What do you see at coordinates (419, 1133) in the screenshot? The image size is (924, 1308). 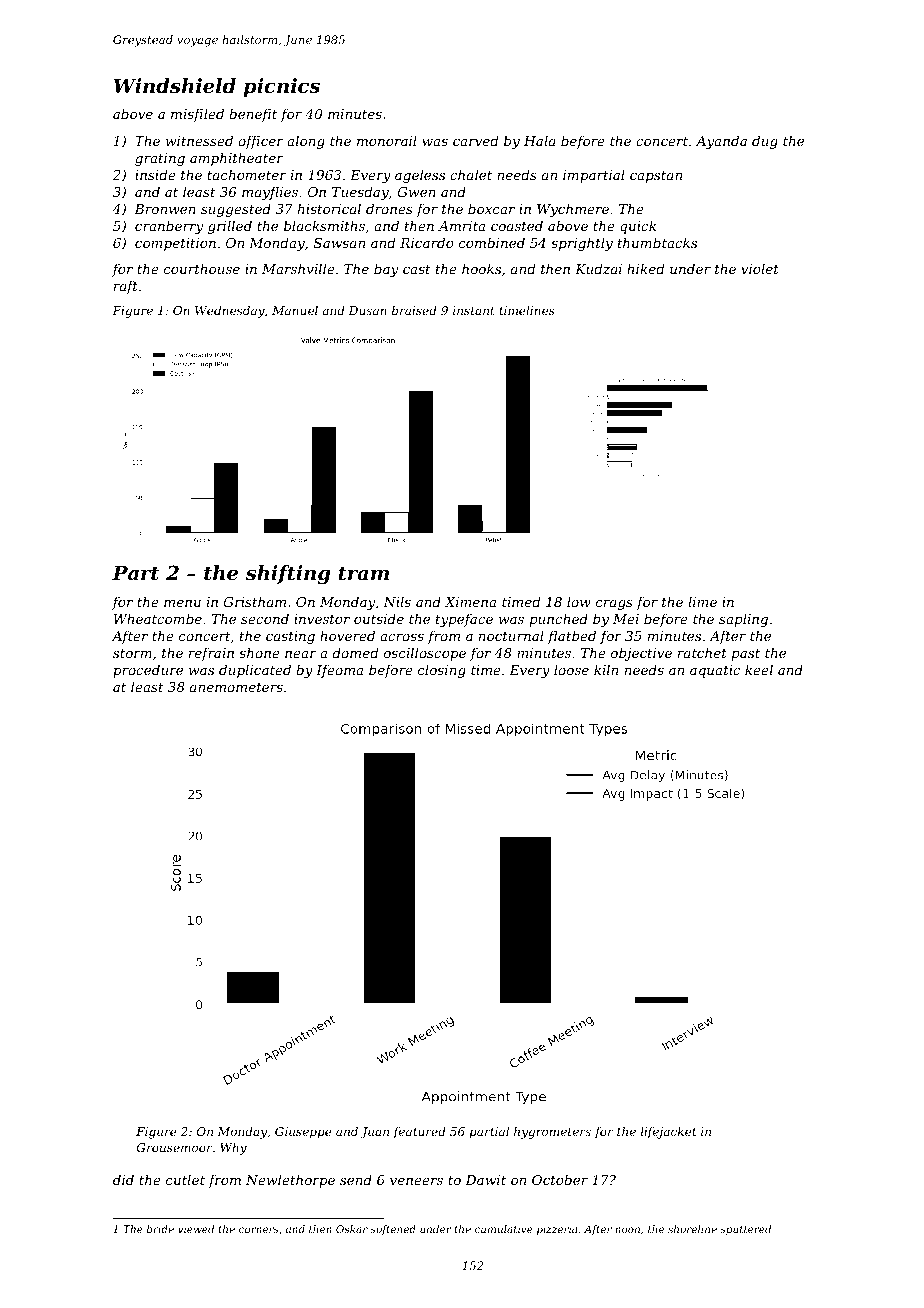 I see `featured` at bounding box center [419, 1133].
